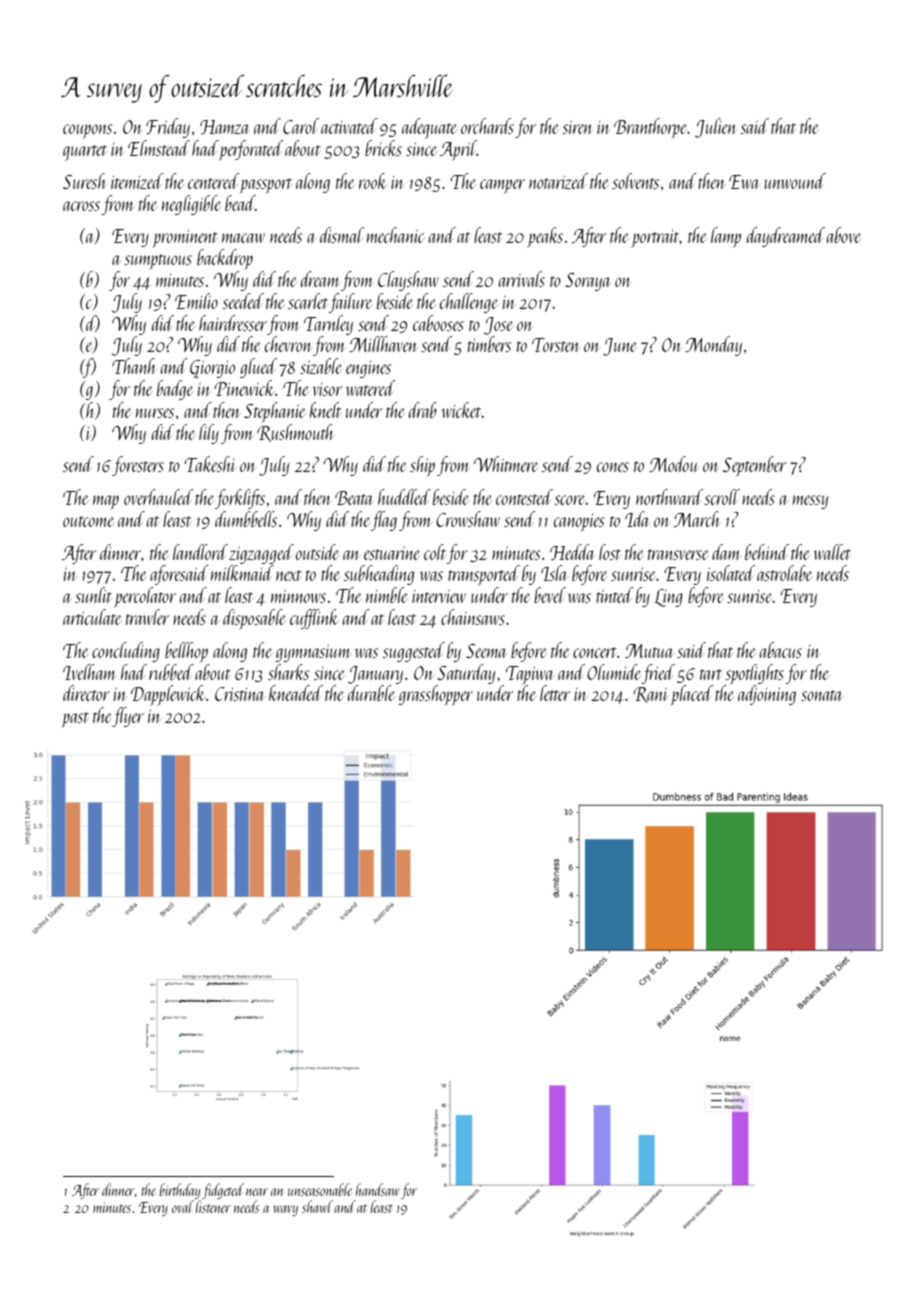 This screenshot has height=1308, width=924. What do you see at coordinates (224, 127) in the screenshot?
I see `Hamza` at bounding box center [224, 127].
